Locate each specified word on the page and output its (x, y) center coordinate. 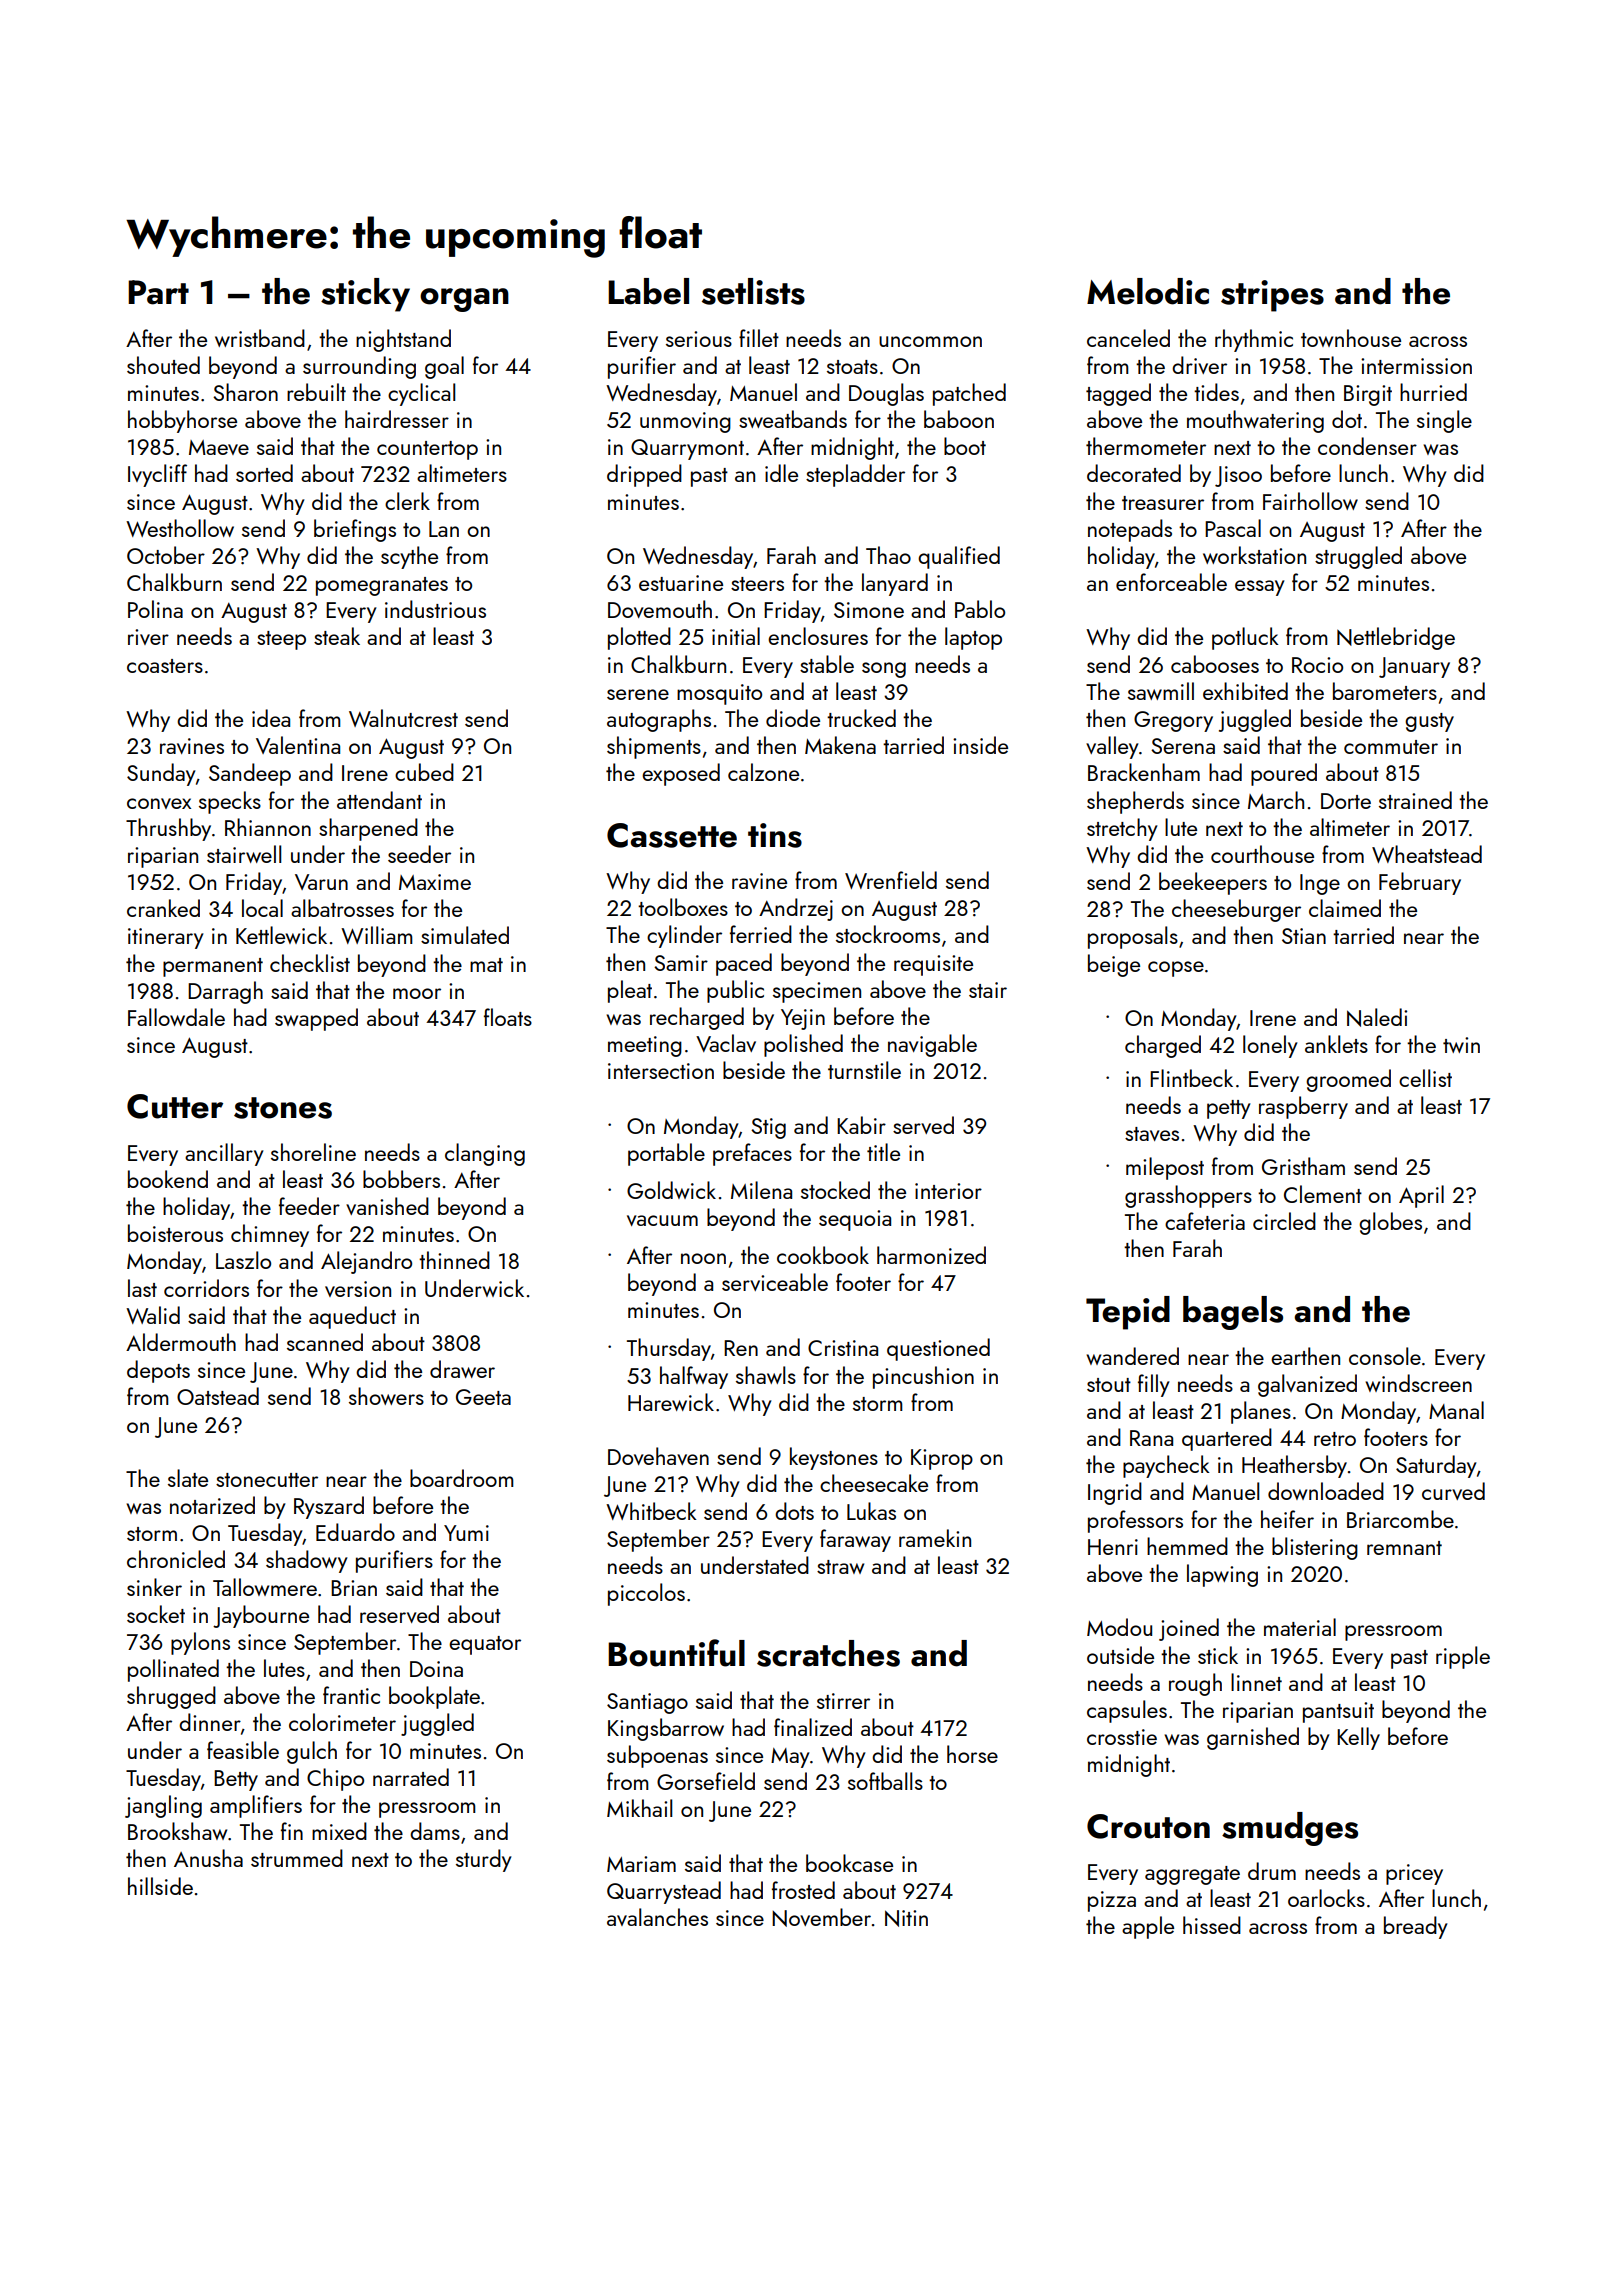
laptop (973, 638)
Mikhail (639, 1808)
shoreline (313, 1152)
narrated (411, 1777)
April (1421, 1196)
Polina (155, 609)
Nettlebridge (1396, 638)
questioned (938, 1349)
